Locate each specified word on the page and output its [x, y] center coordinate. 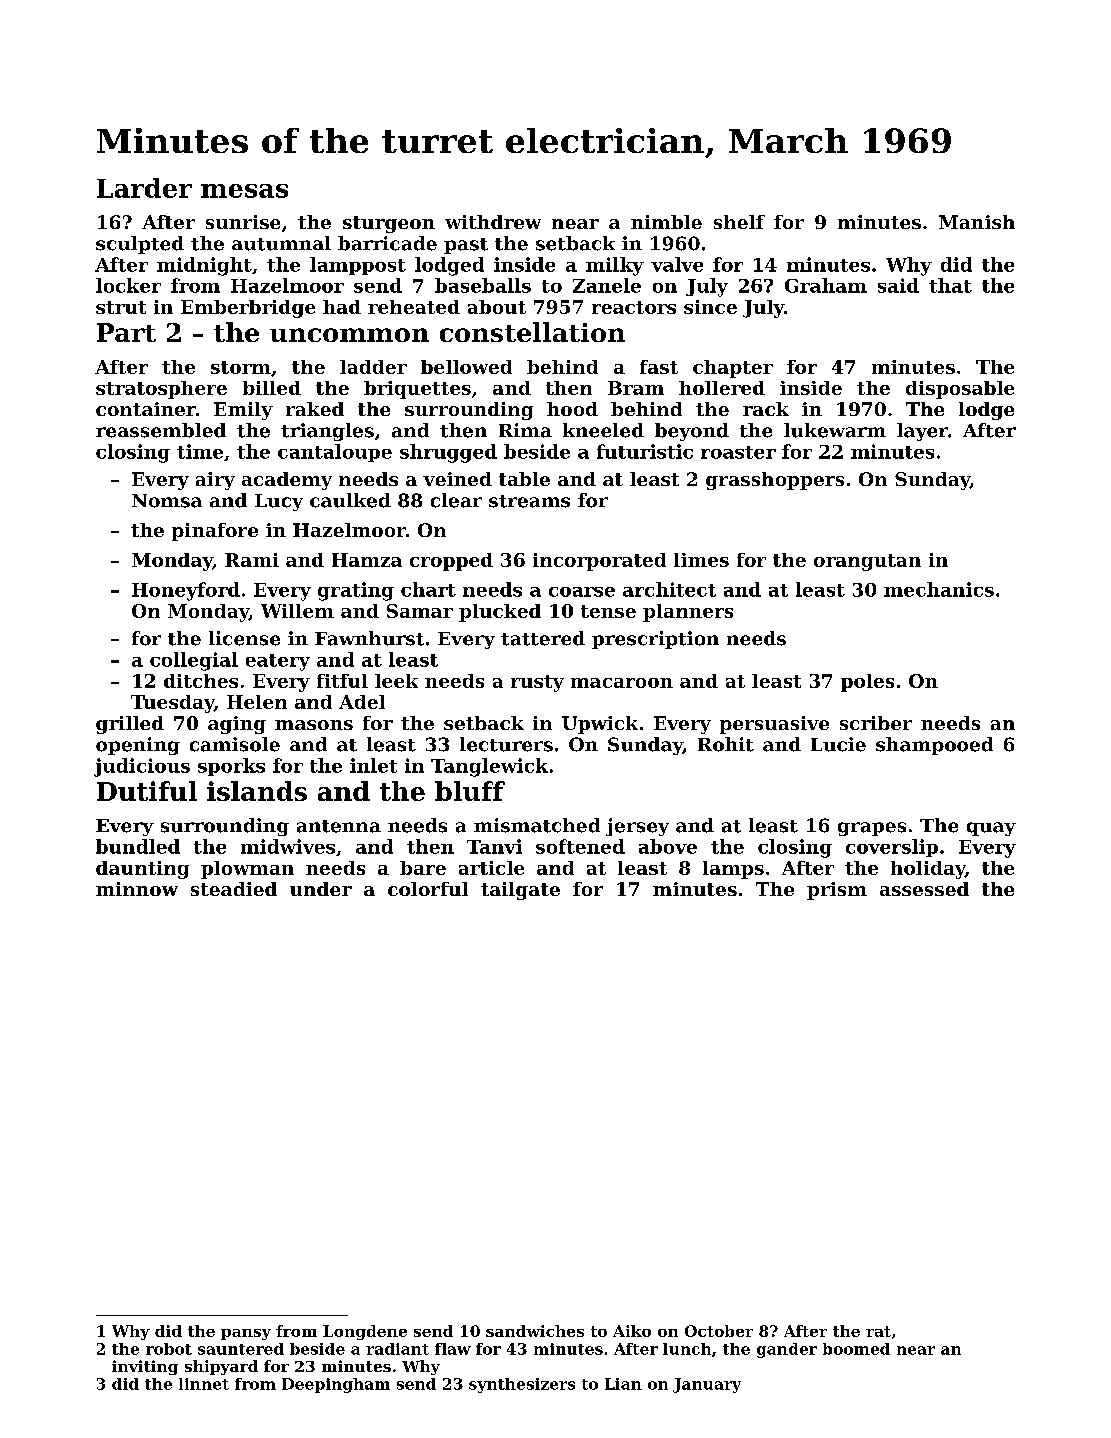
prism [837, 891]
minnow [137, 889]
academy [287, 481]
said [898, 285]
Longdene [365, 1332]
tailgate [520, 891]
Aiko [632, 1331]
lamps [733, 870]
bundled [138, 846]
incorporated [599, 562]
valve [677, 264]
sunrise [243, 222]
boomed [856, 1349]
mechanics [939, 589]
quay [991, 829]
